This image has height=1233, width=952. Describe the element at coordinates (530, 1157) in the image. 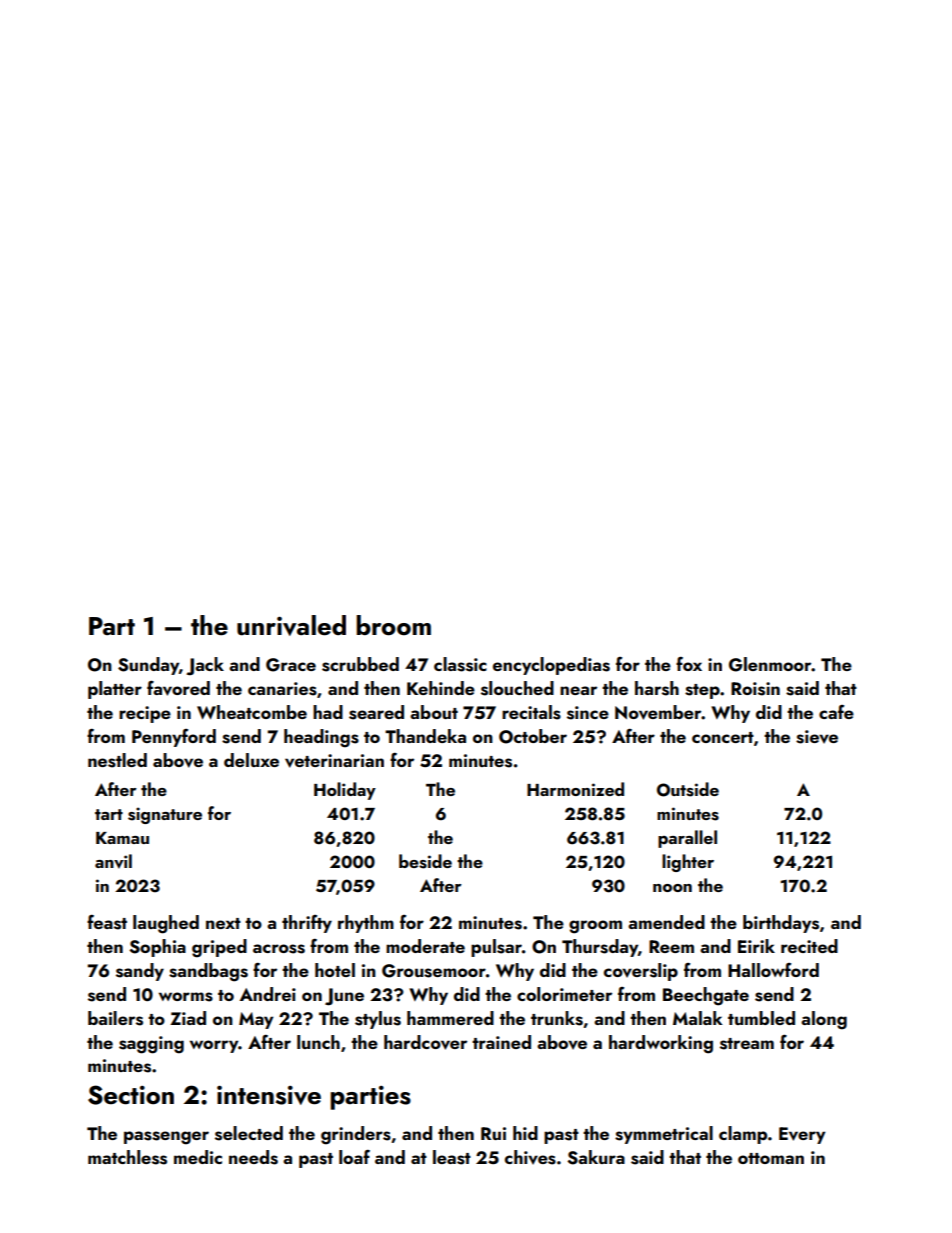

I see `chives` at that location.
